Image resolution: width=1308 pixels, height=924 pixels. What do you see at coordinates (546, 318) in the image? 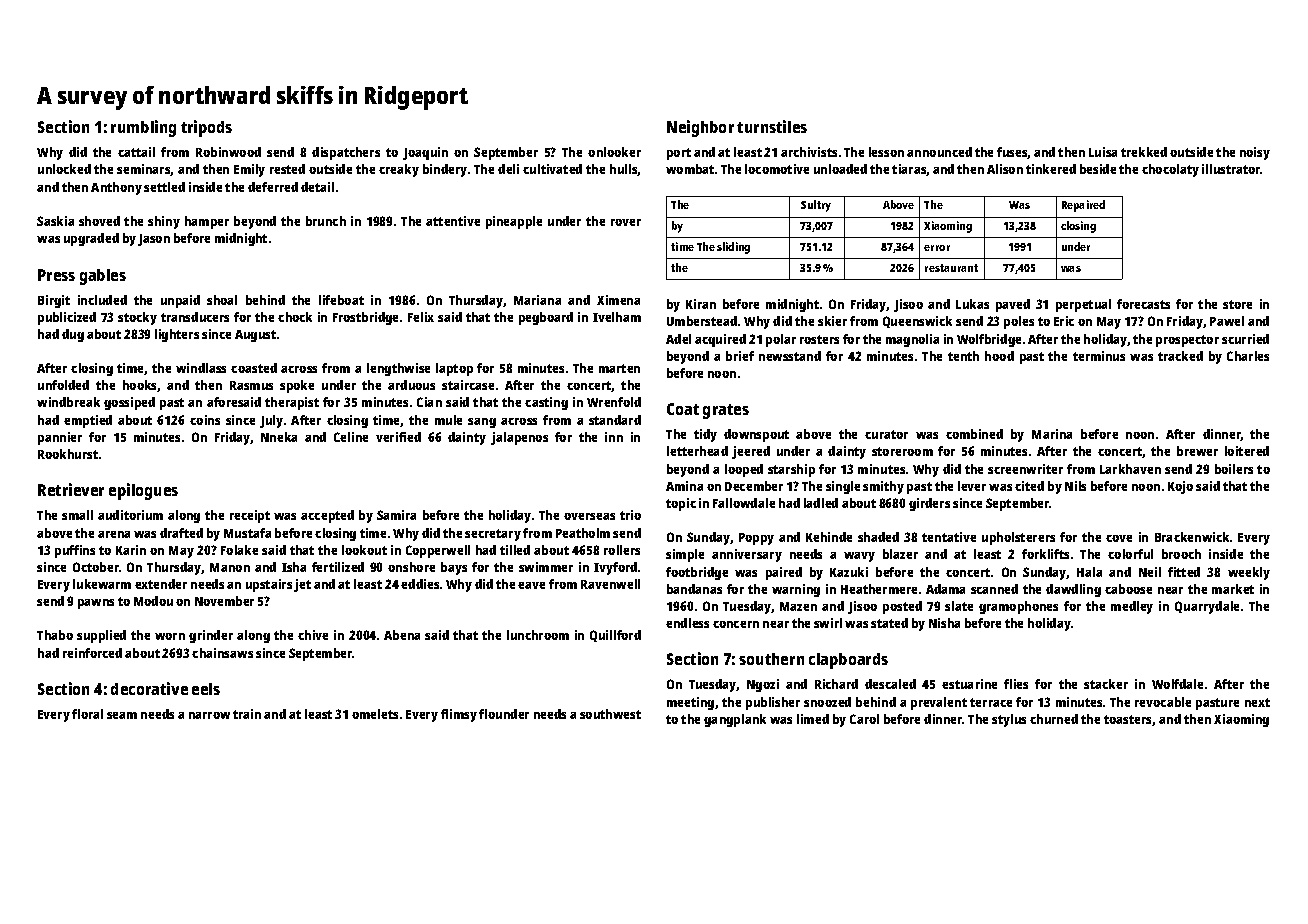
I see `pegboard` at bounding box center [546, 318].
